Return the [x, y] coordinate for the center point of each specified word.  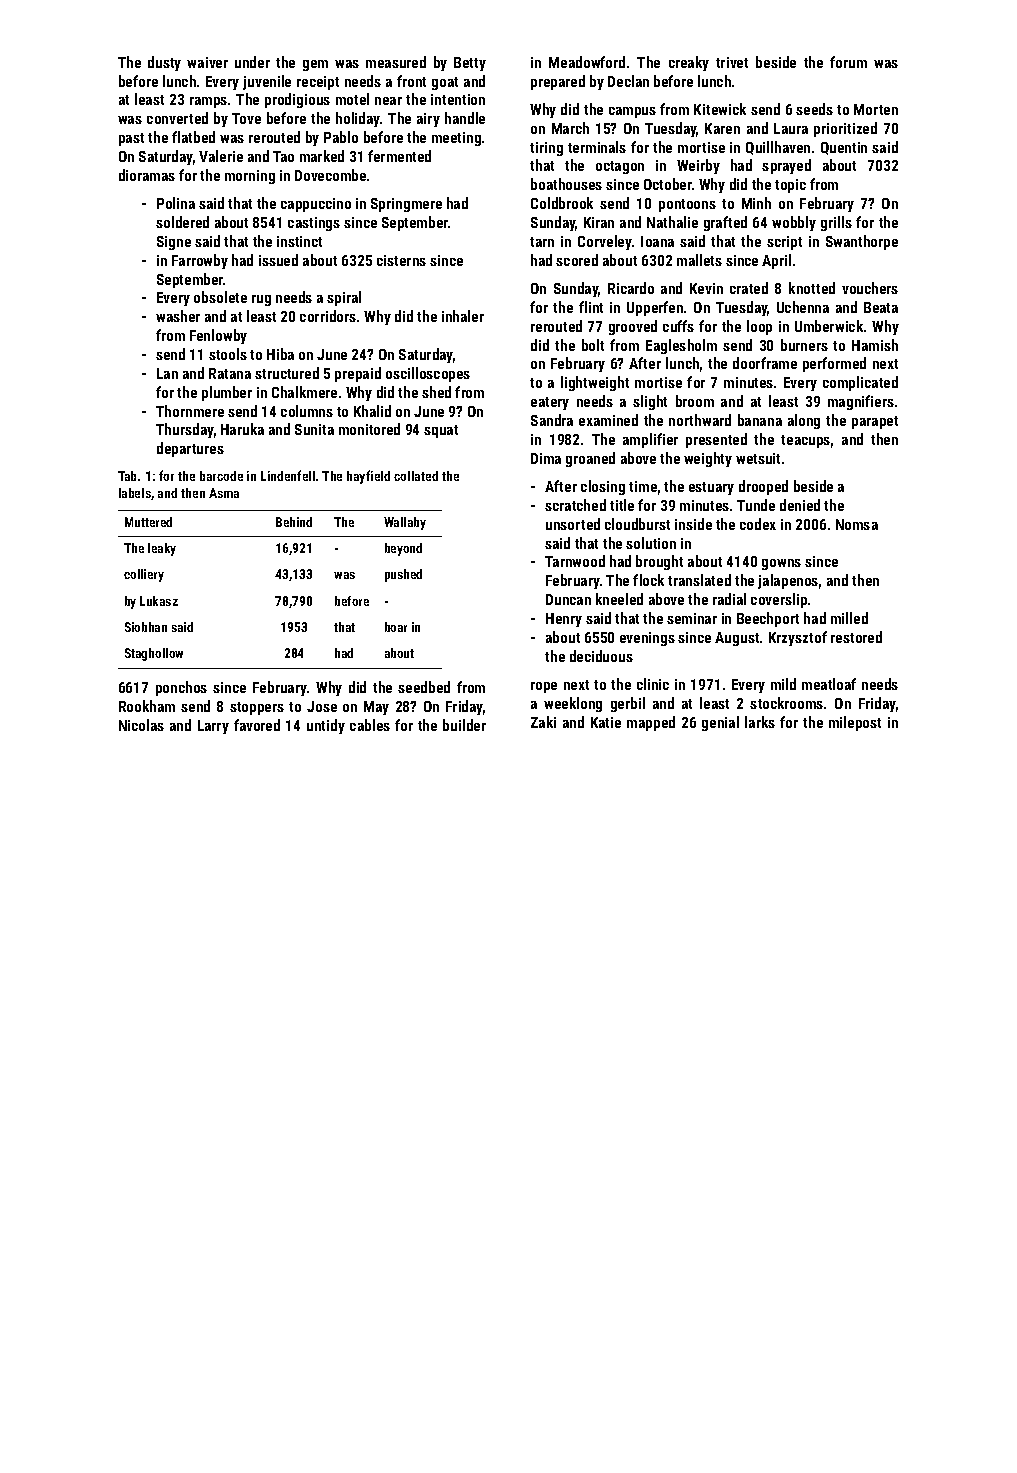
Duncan [568, 599]
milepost [855, 723]
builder [464, 725]
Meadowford [587, 62]
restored [856, 637]
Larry [213, 727]
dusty [164, 63]
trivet [732, 62]
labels [135, 493]
